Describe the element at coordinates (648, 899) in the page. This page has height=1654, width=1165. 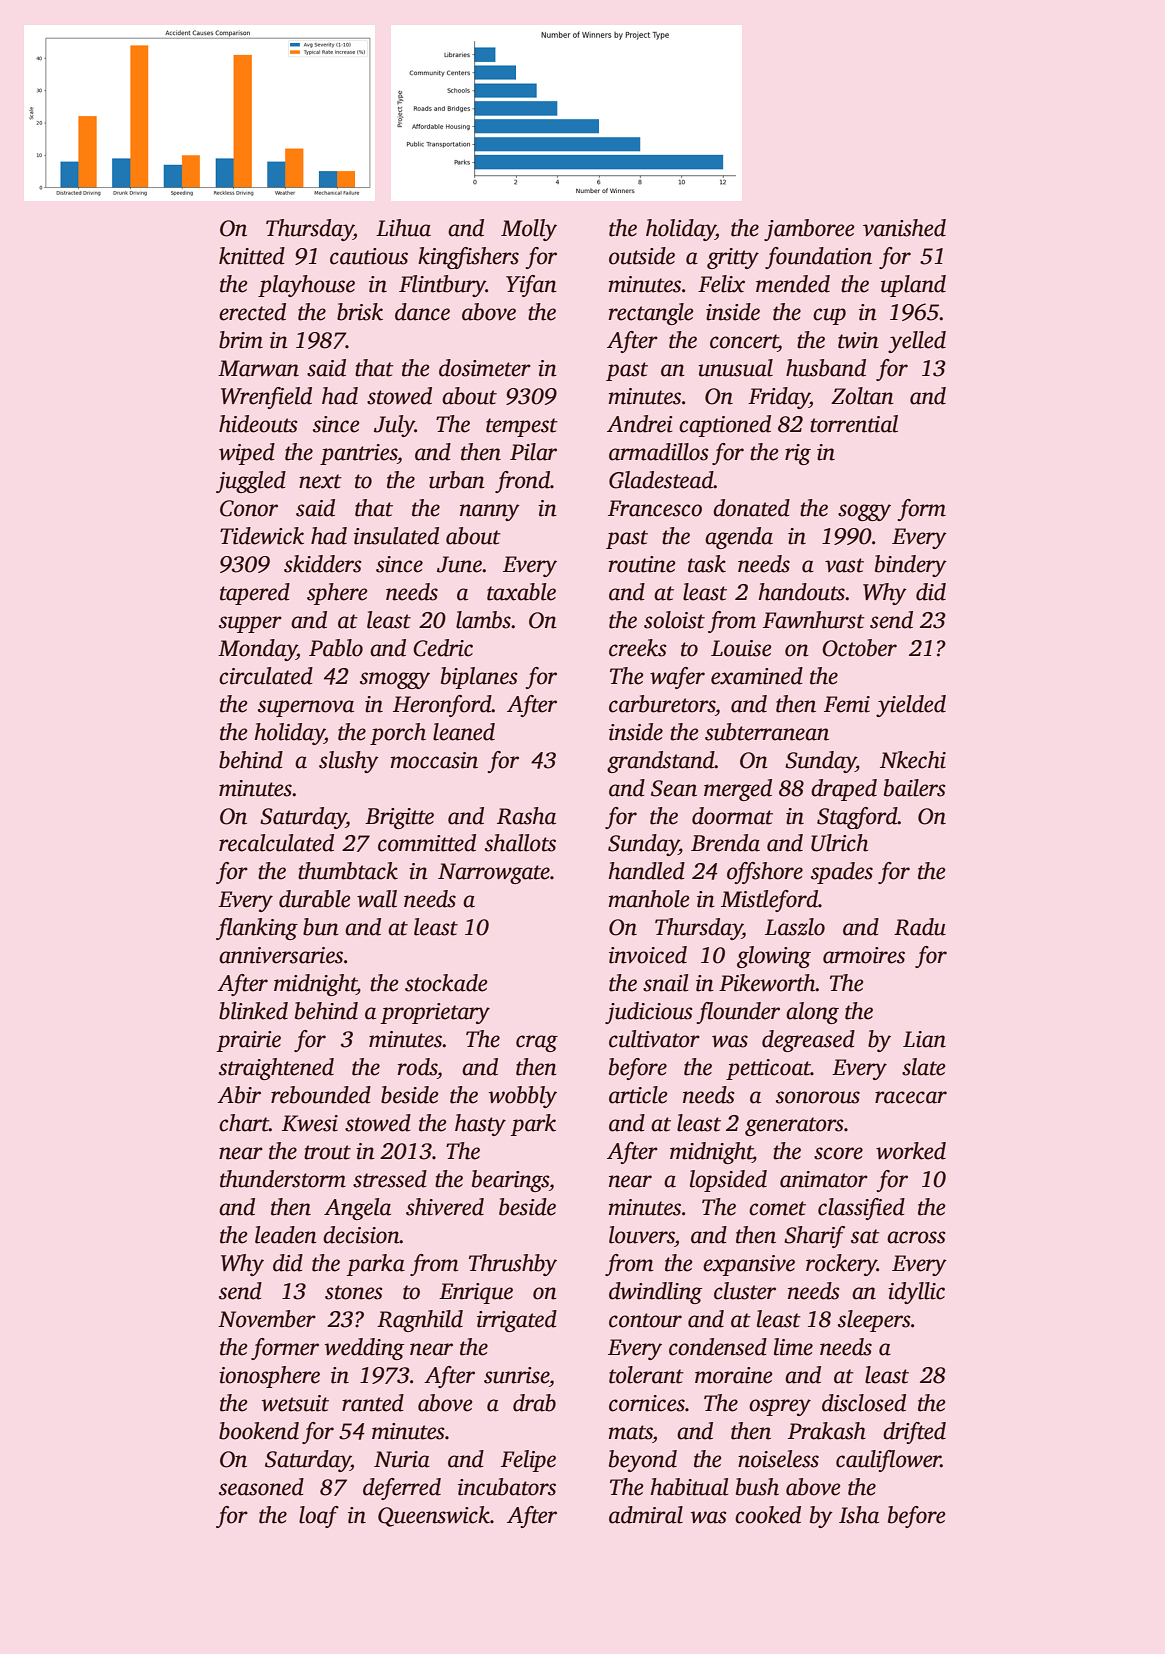
I see `manhole` at that location.
